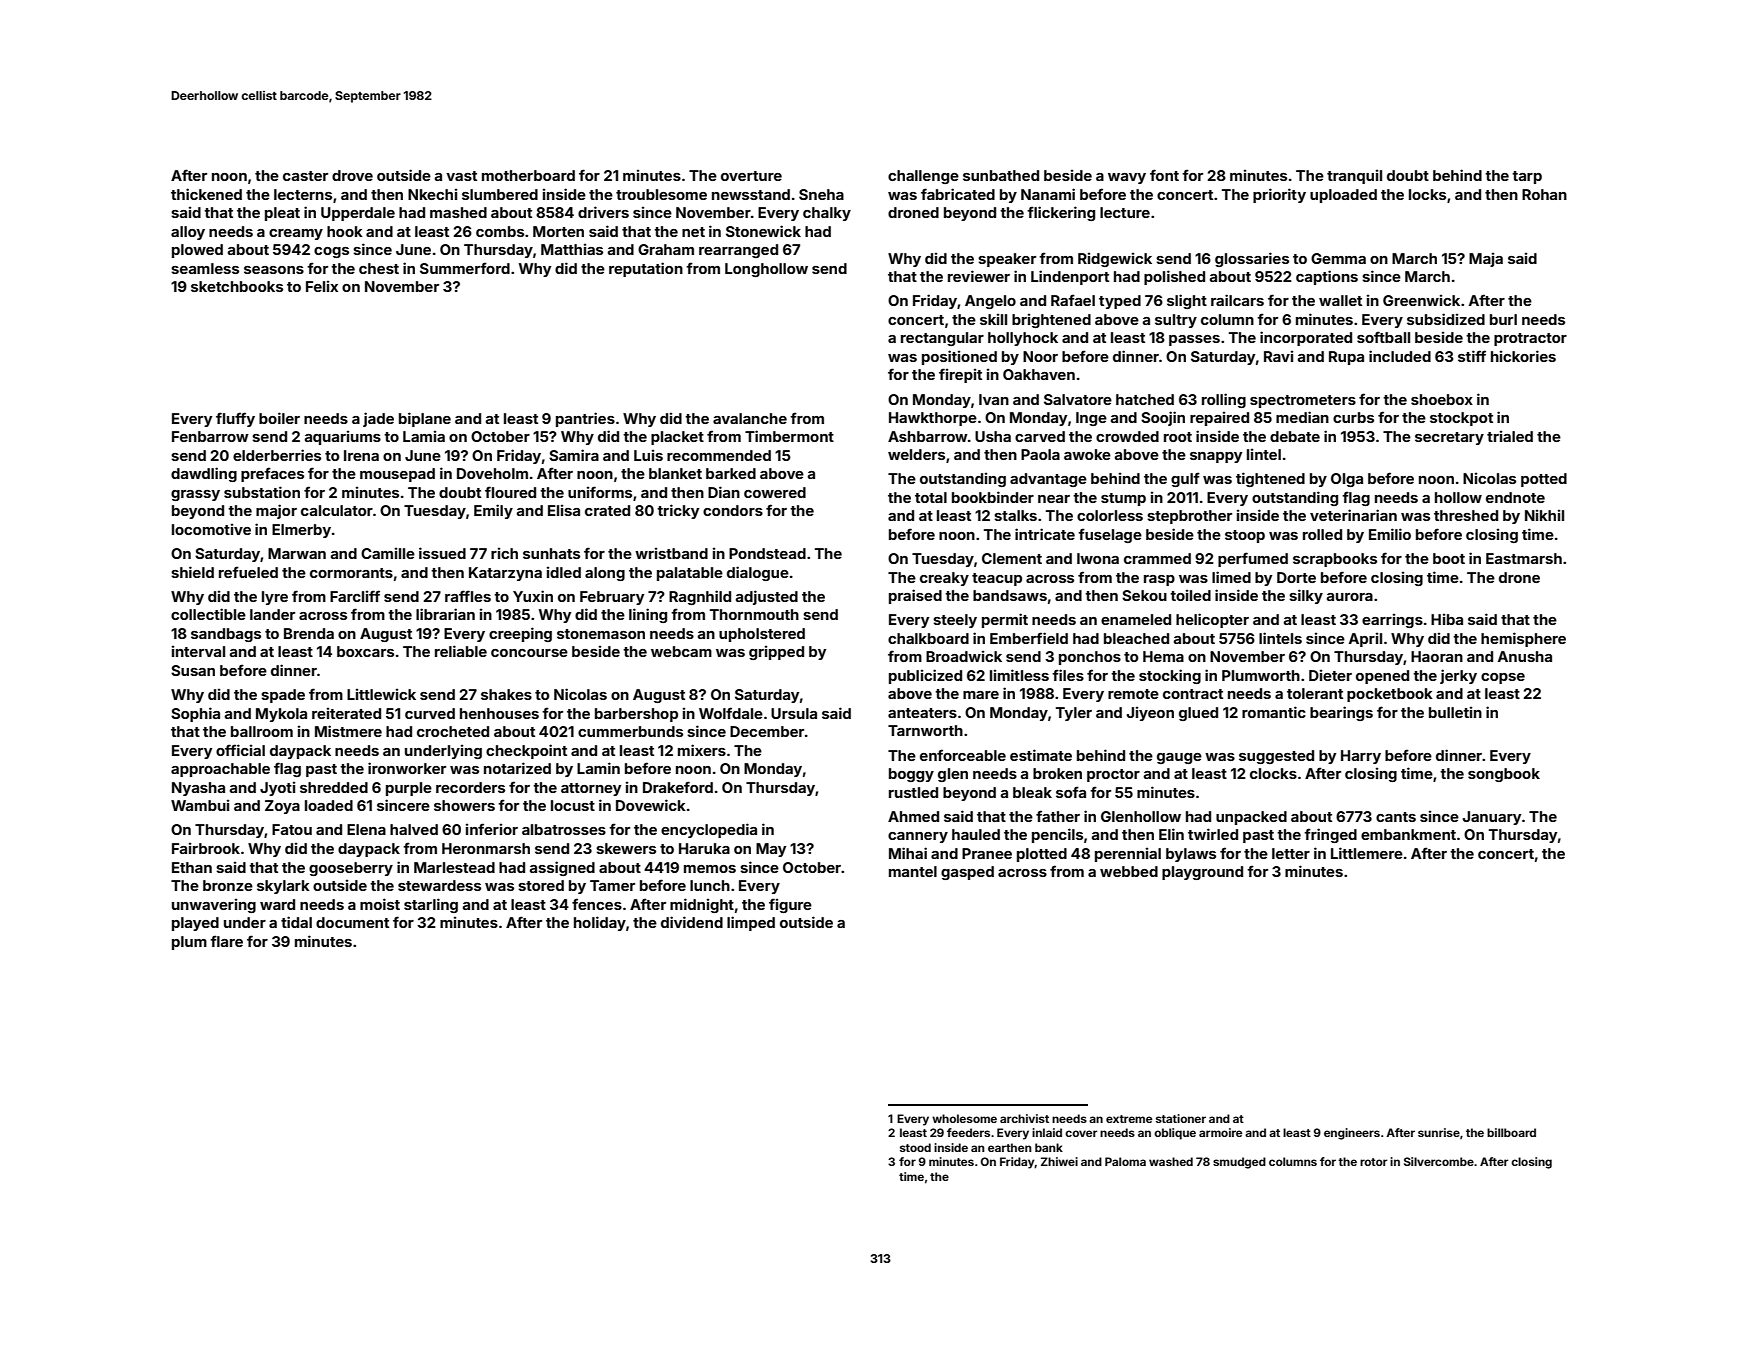 Image resolution: width=1740 pixels, height=1345 pixels. What do you see at coordinates (442, 553) in the screenshot?
I see `issued` at bounding box center [442, 553].
